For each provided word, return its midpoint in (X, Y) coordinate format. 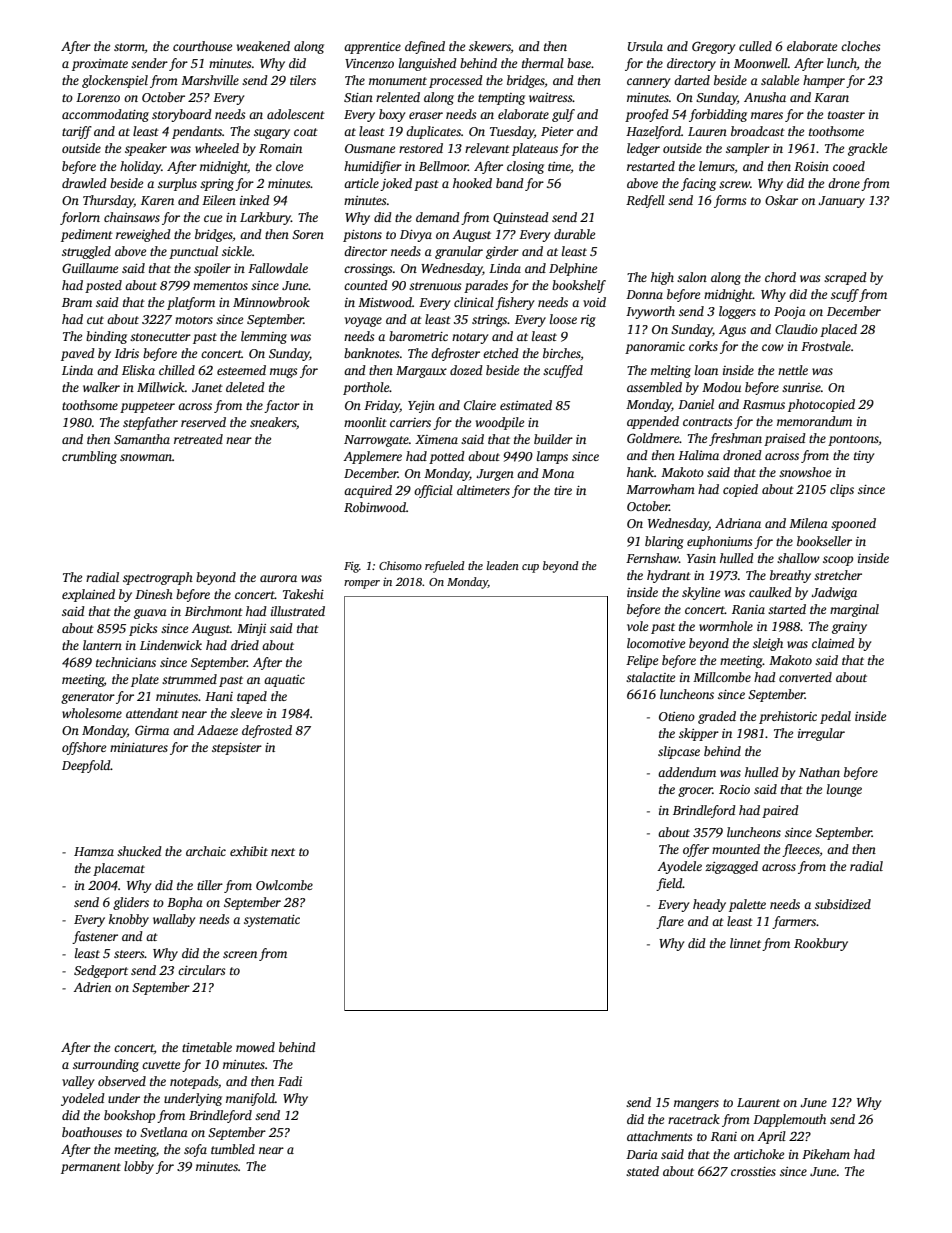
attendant (152, 713)
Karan (831, 97)
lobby (139, 1167)
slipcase (679, 752)
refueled (445, 567)
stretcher (838, 575)
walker (101, 387)
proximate (100, 65)
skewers (490, 46)
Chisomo (400, 565)
